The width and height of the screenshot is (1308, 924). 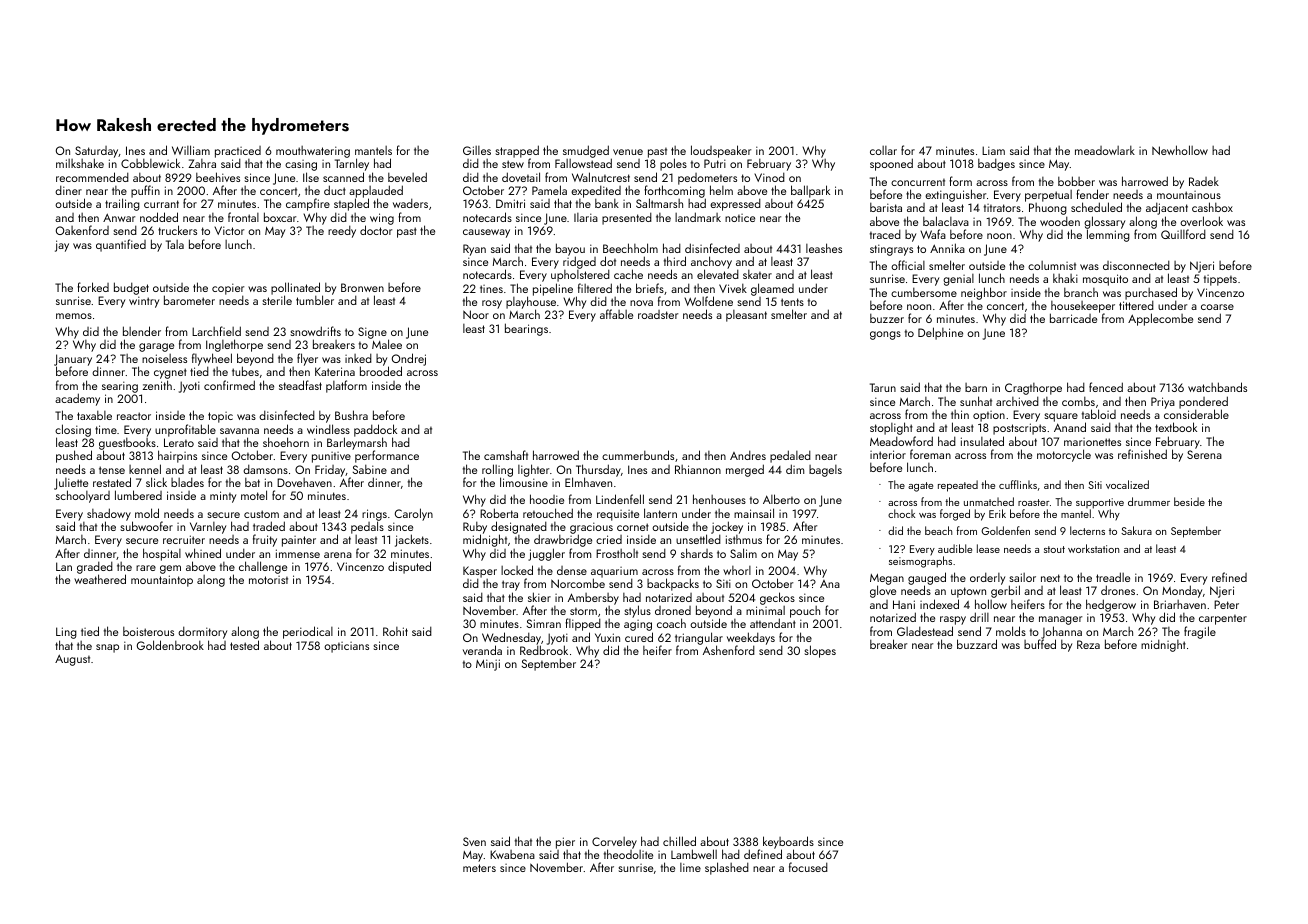 I want to click on Sven, so click(x=474, y=841).
